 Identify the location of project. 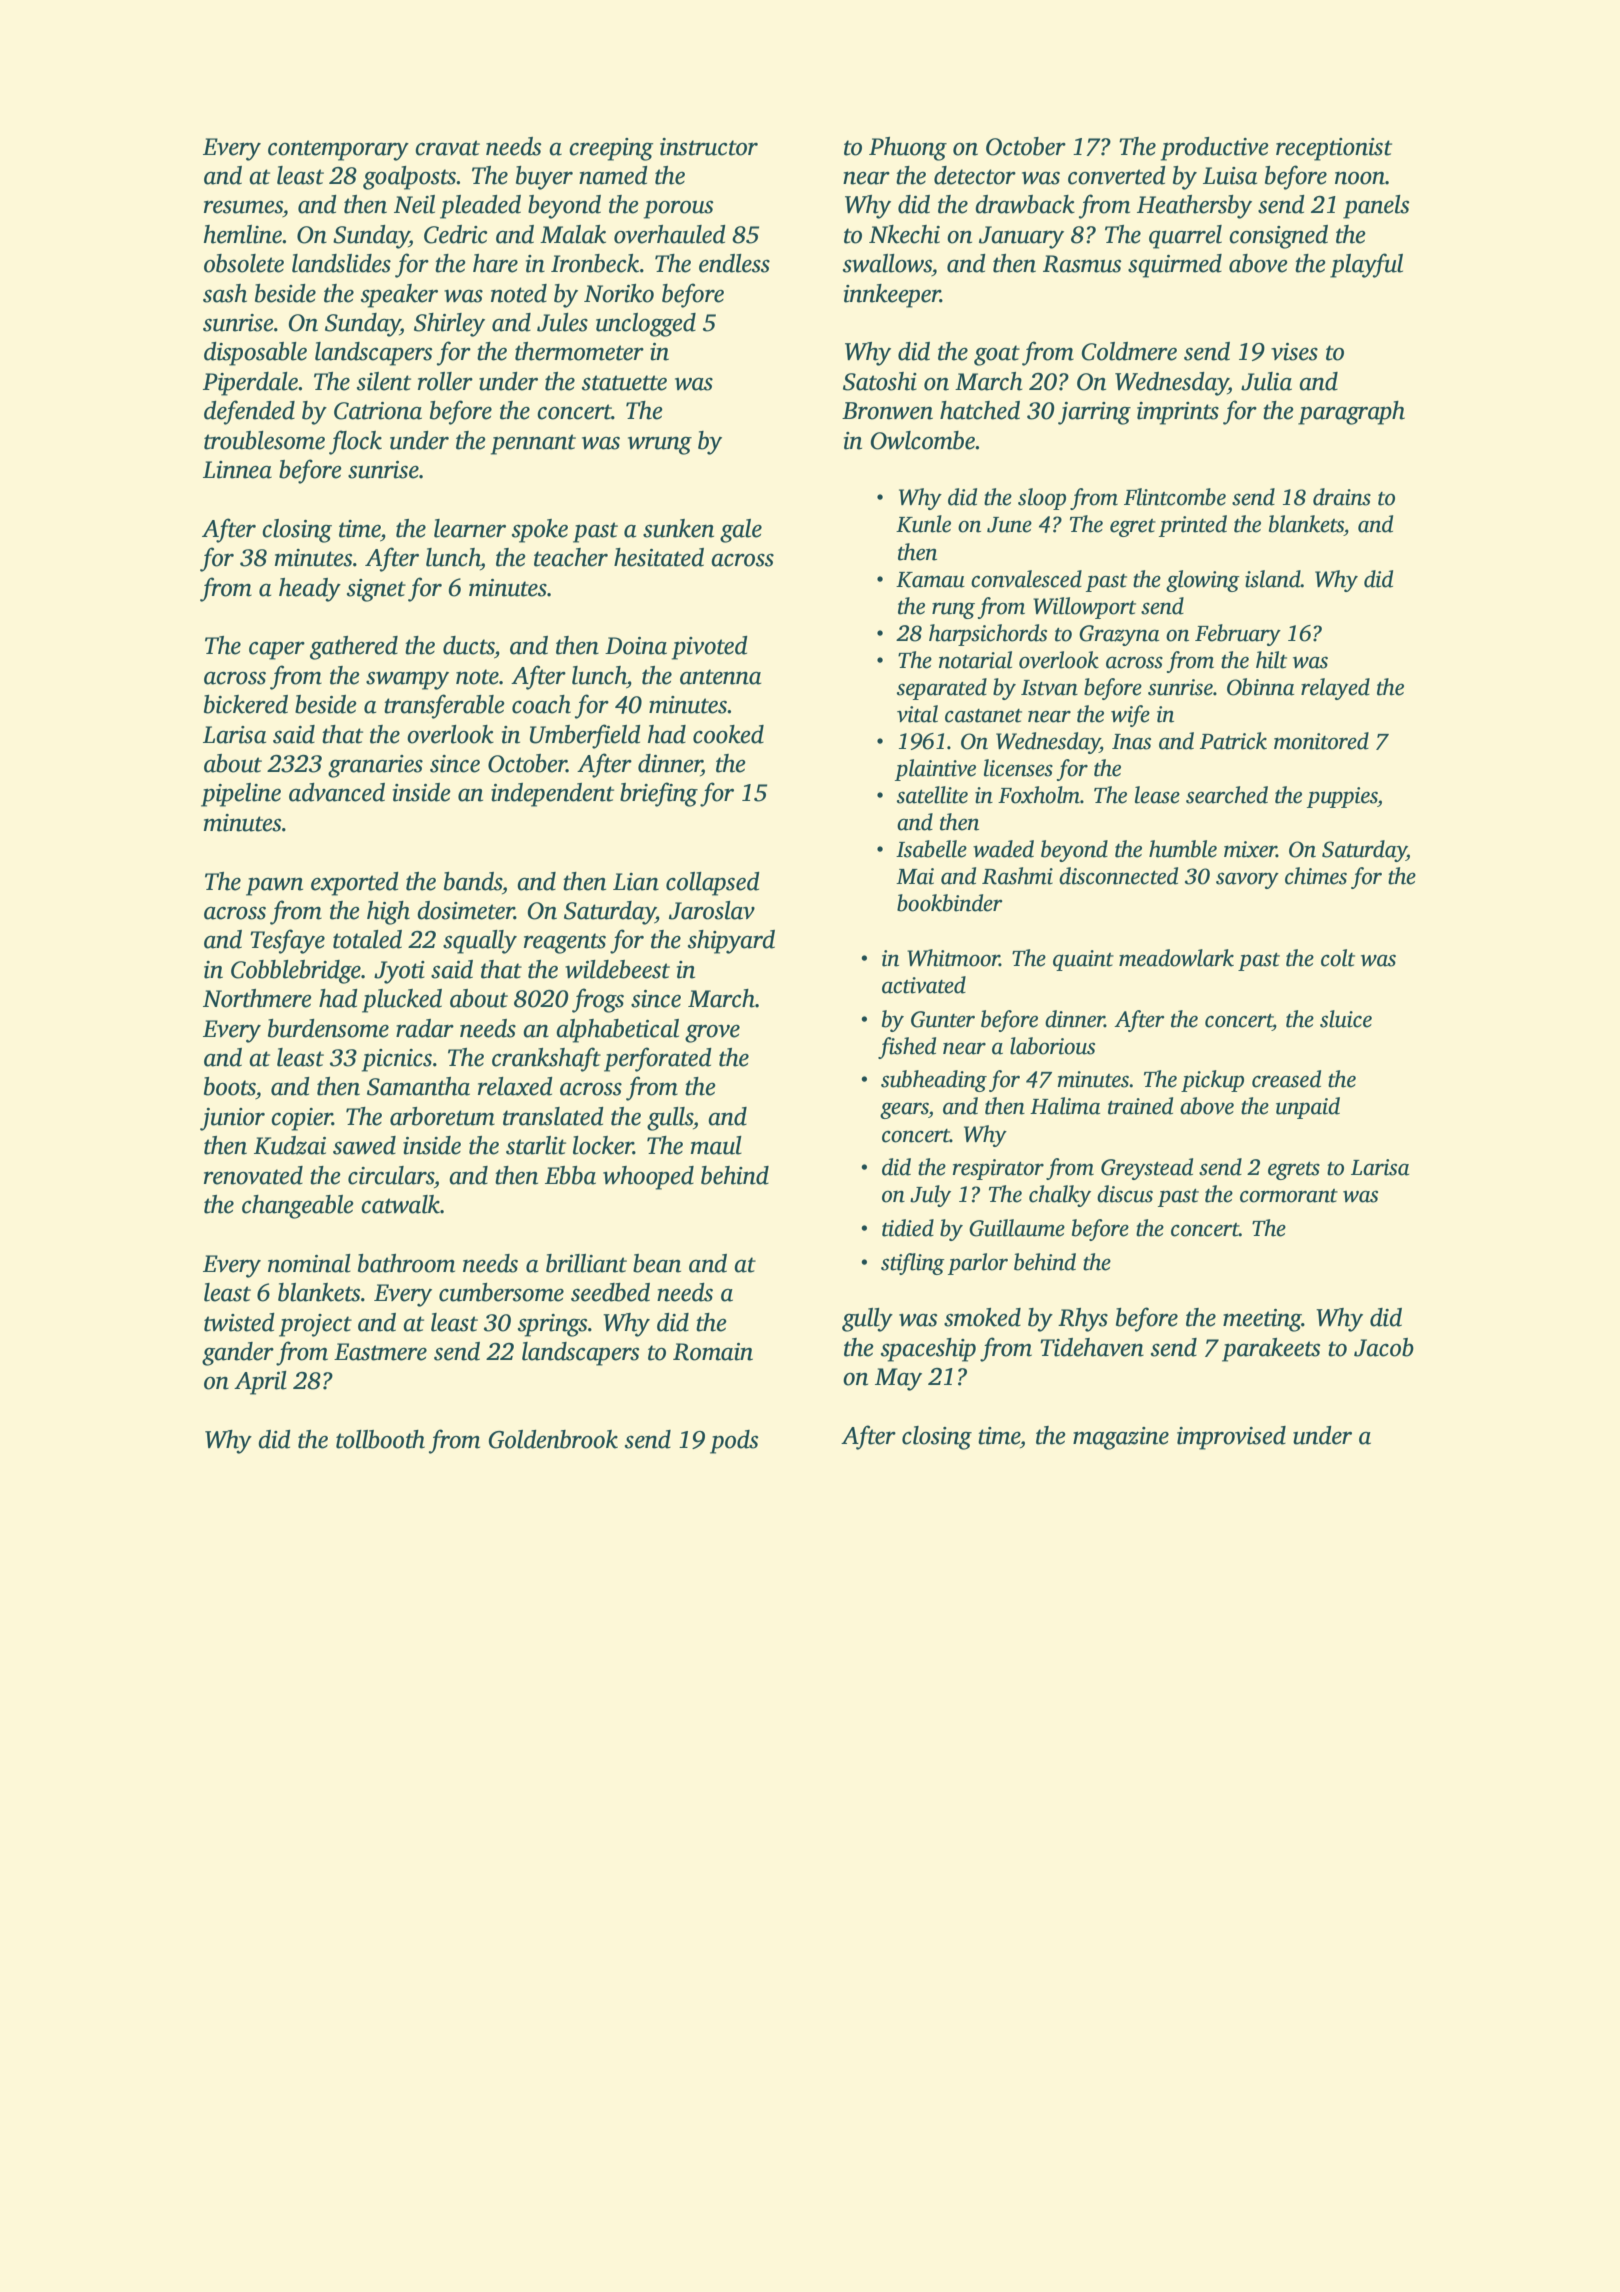
(315, 1325).
